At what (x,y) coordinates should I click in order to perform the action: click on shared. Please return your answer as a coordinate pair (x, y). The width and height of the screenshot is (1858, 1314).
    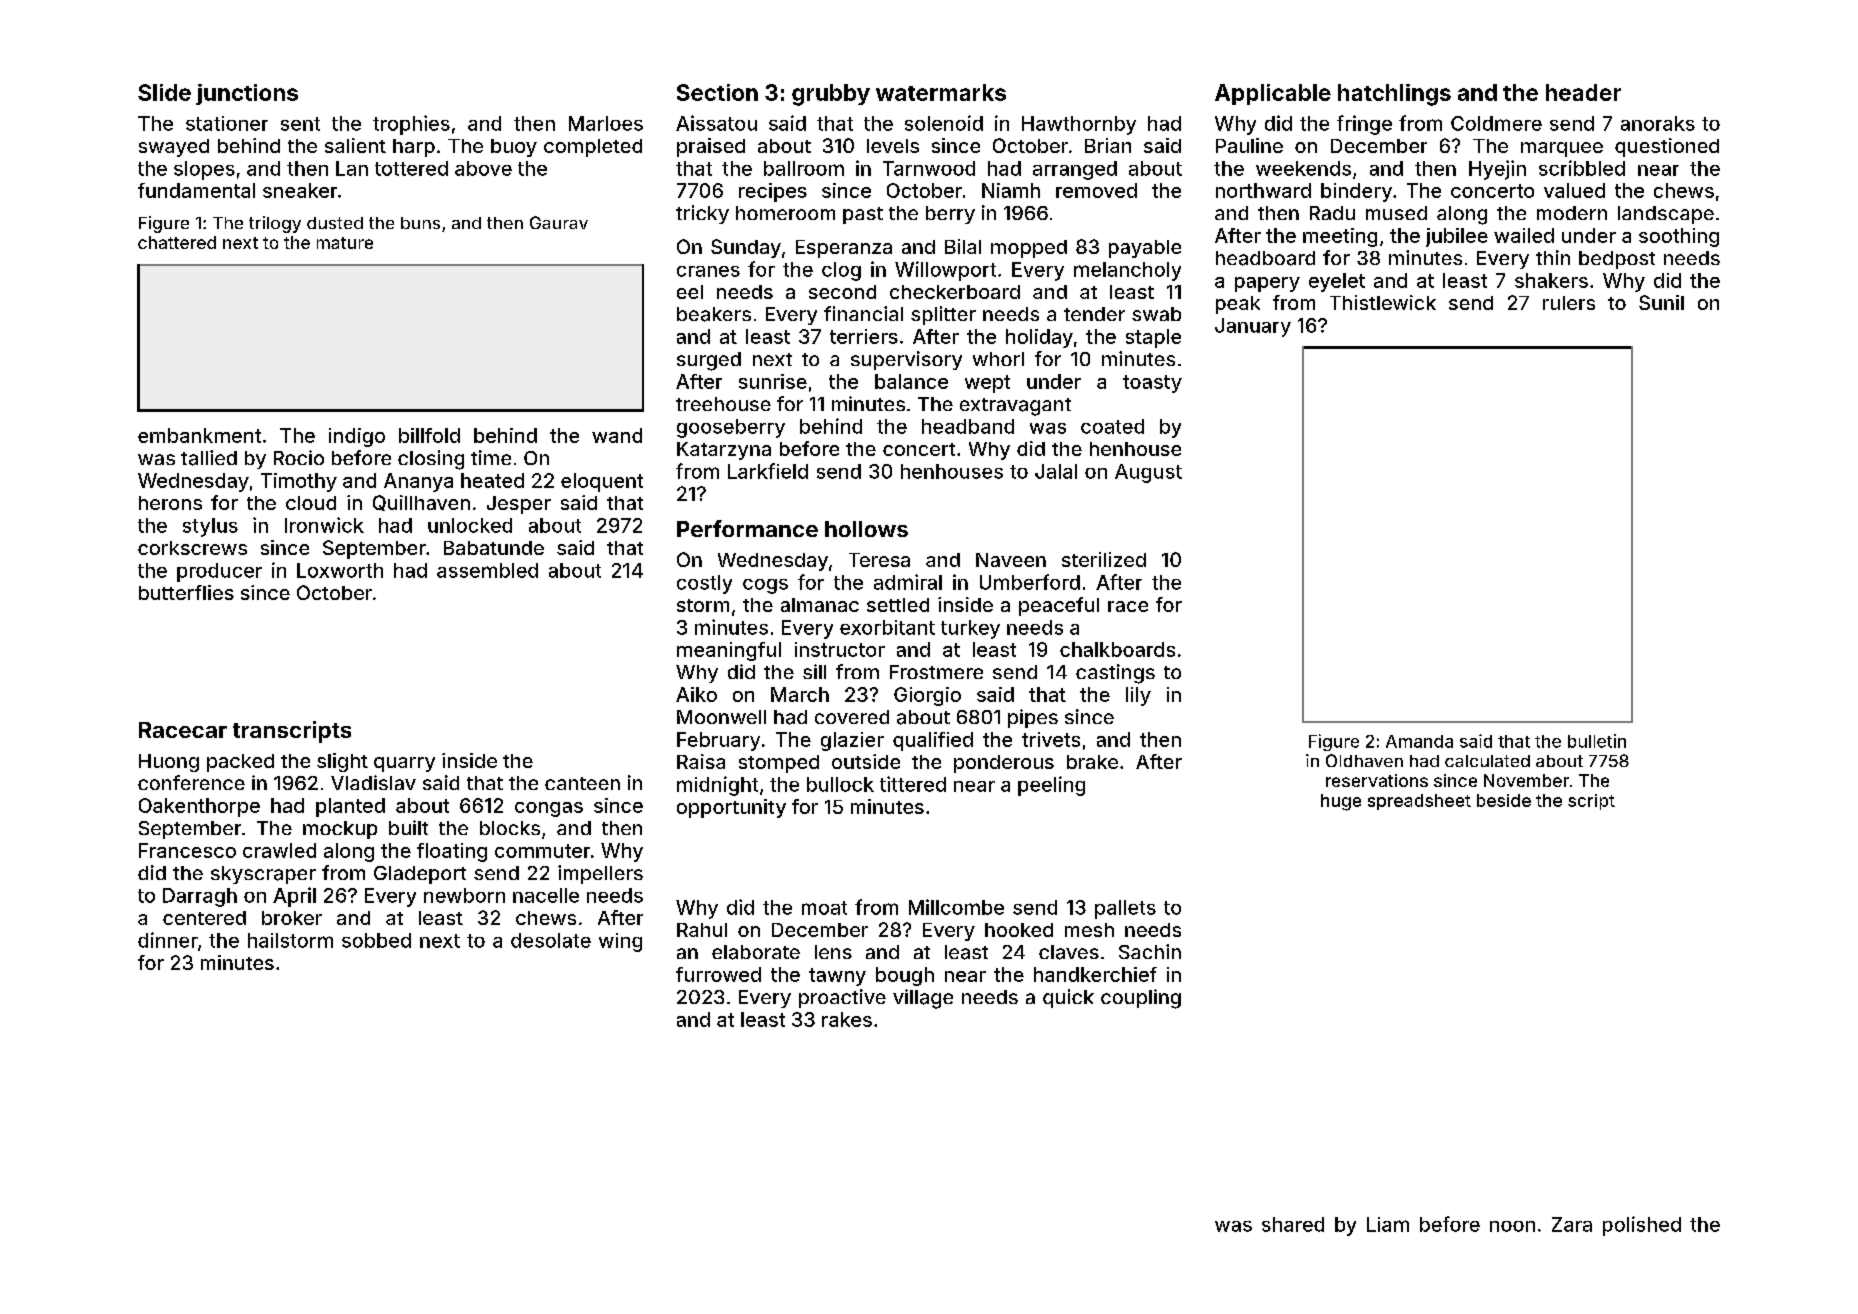
    Looking at the image, I should click on (1293, 1224).
